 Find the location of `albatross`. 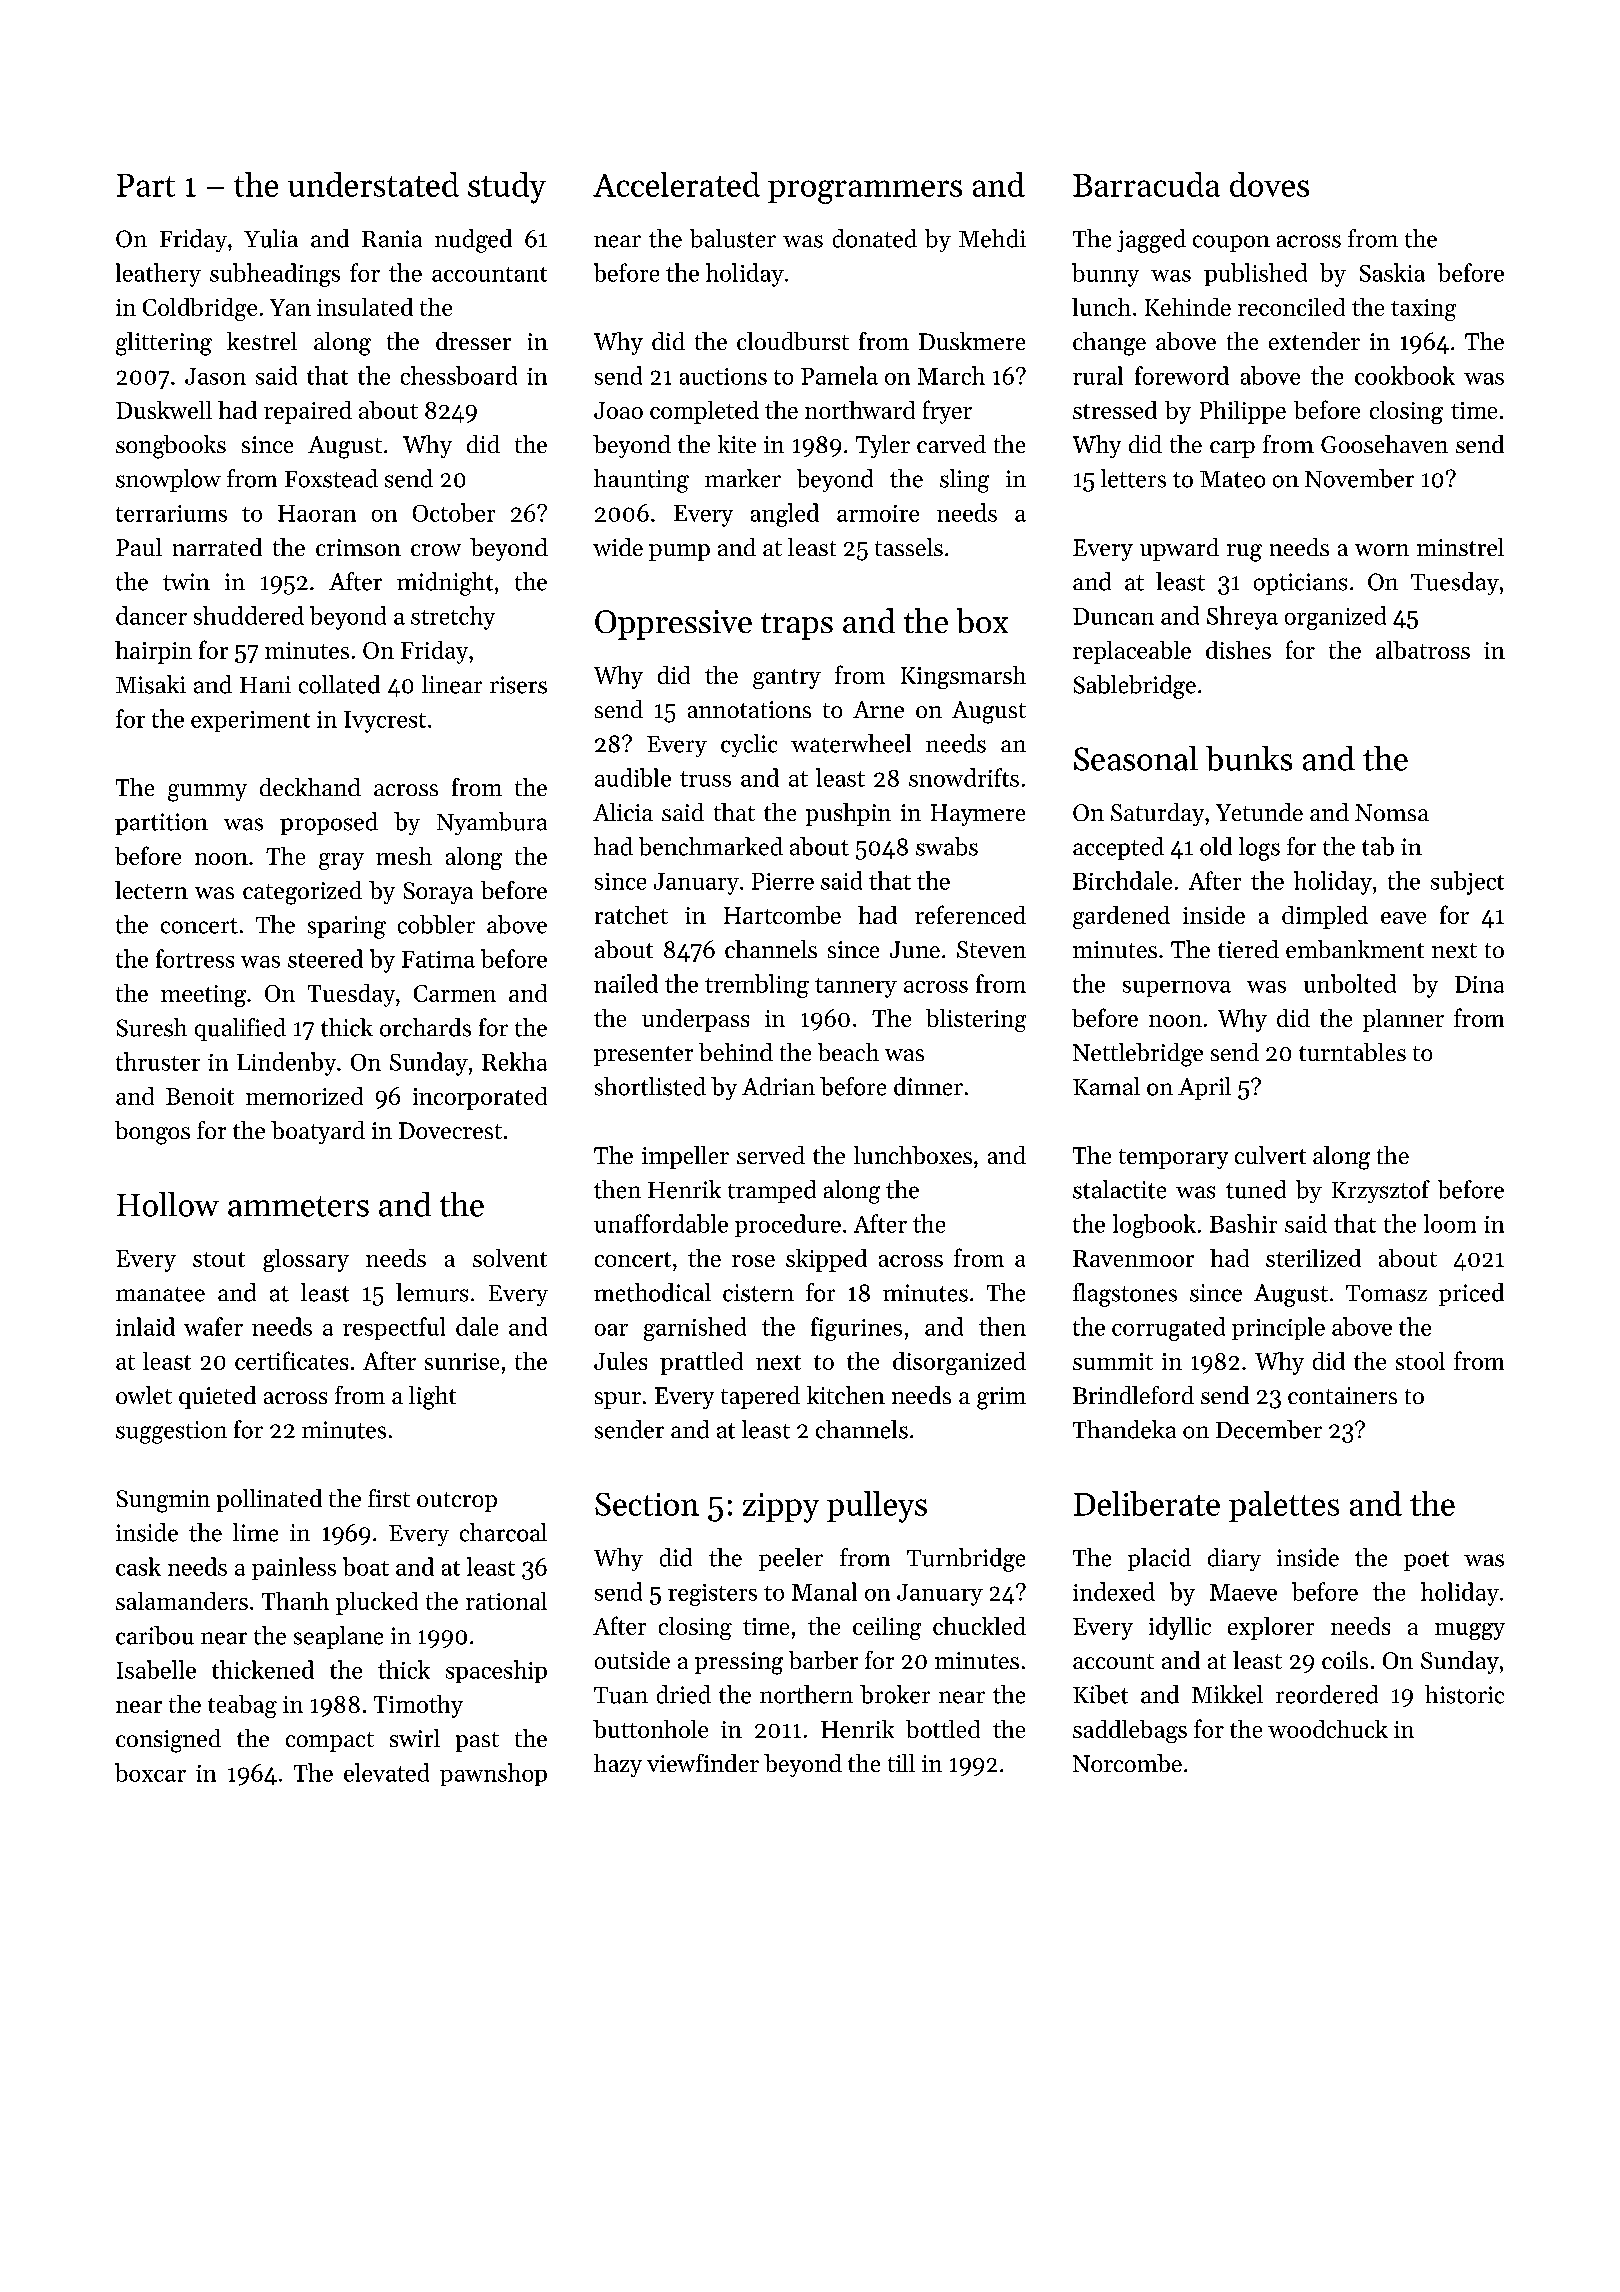

albatross is located at coordinates (1423, 650).
